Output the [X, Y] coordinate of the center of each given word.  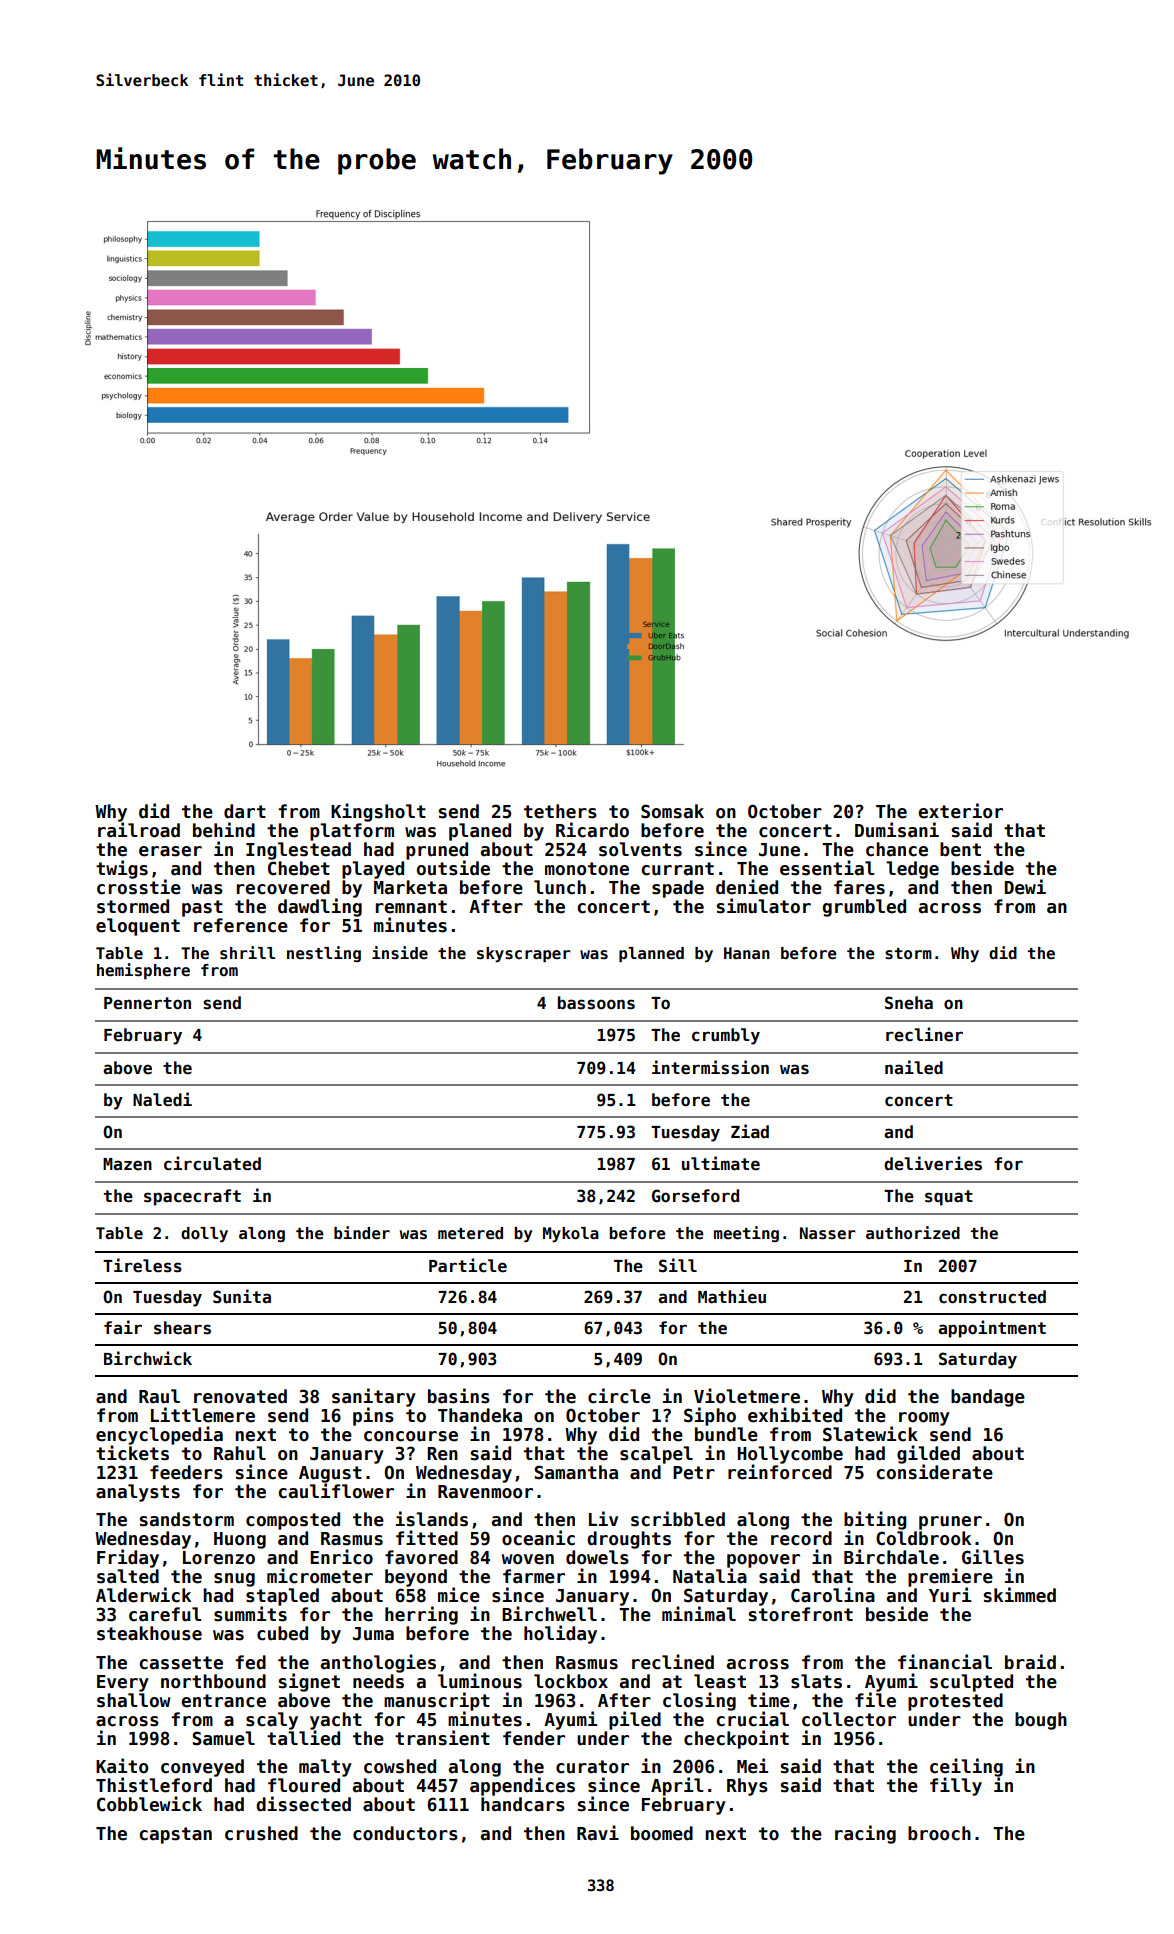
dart [245, 811]
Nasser [828, 1233]
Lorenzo [219, 1558]
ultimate [721, 1163]
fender [534, 1738]
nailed [914, 1067]
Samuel [223, 1738]
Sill [678, 1265]
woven [528, 1559]
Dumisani [897, 830]
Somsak [672, 811]
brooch [939, 1833]
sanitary [374, 1397]
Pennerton [147, 1003]
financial [945, 1662]
